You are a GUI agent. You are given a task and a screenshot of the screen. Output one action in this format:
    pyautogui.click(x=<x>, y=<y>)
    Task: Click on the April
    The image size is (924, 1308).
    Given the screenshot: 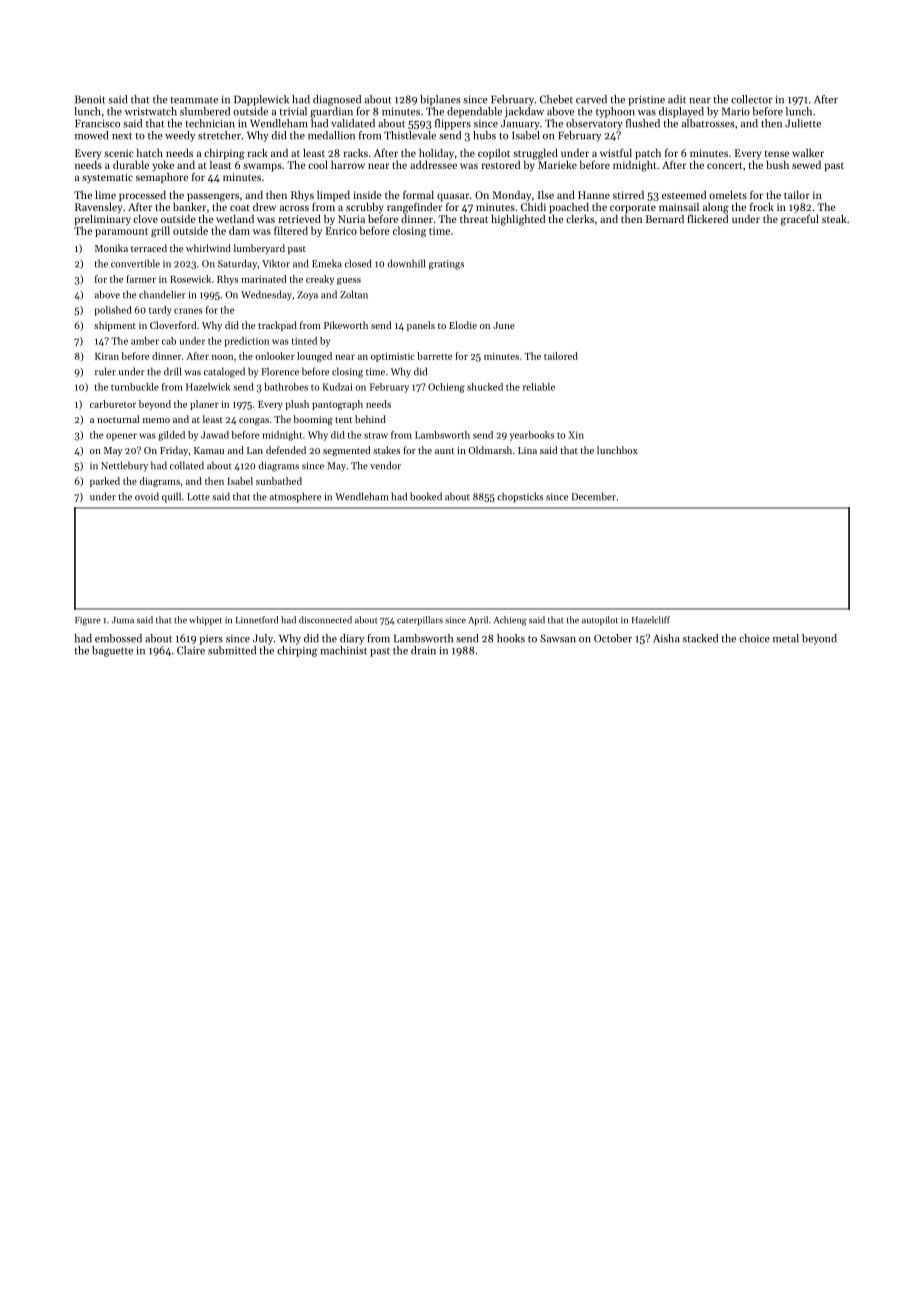 What is the action you would take?
    pyautogui.click(x=478, y=620)
